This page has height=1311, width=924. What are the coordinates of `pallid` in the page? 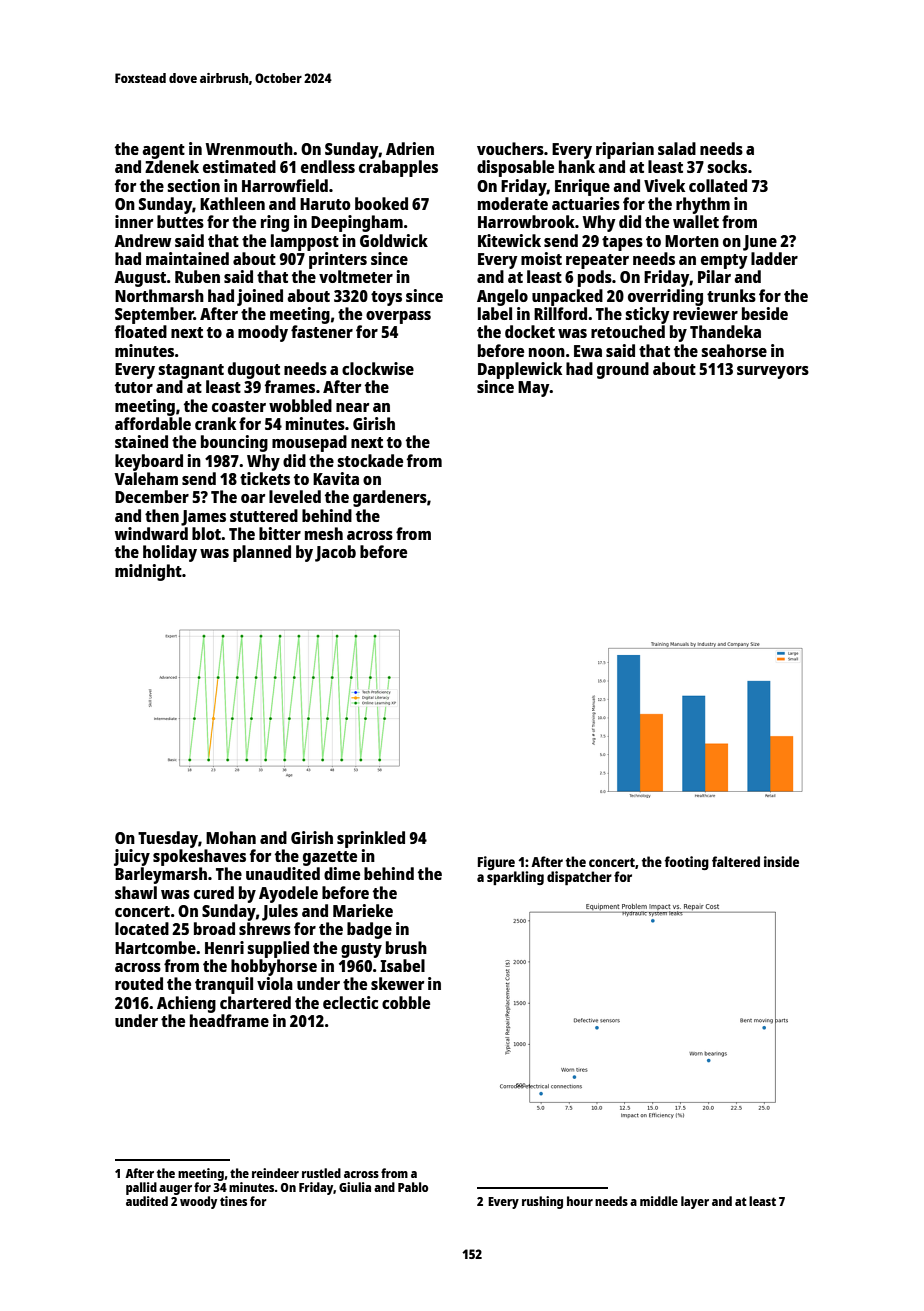 It's located at (141, 1188).
